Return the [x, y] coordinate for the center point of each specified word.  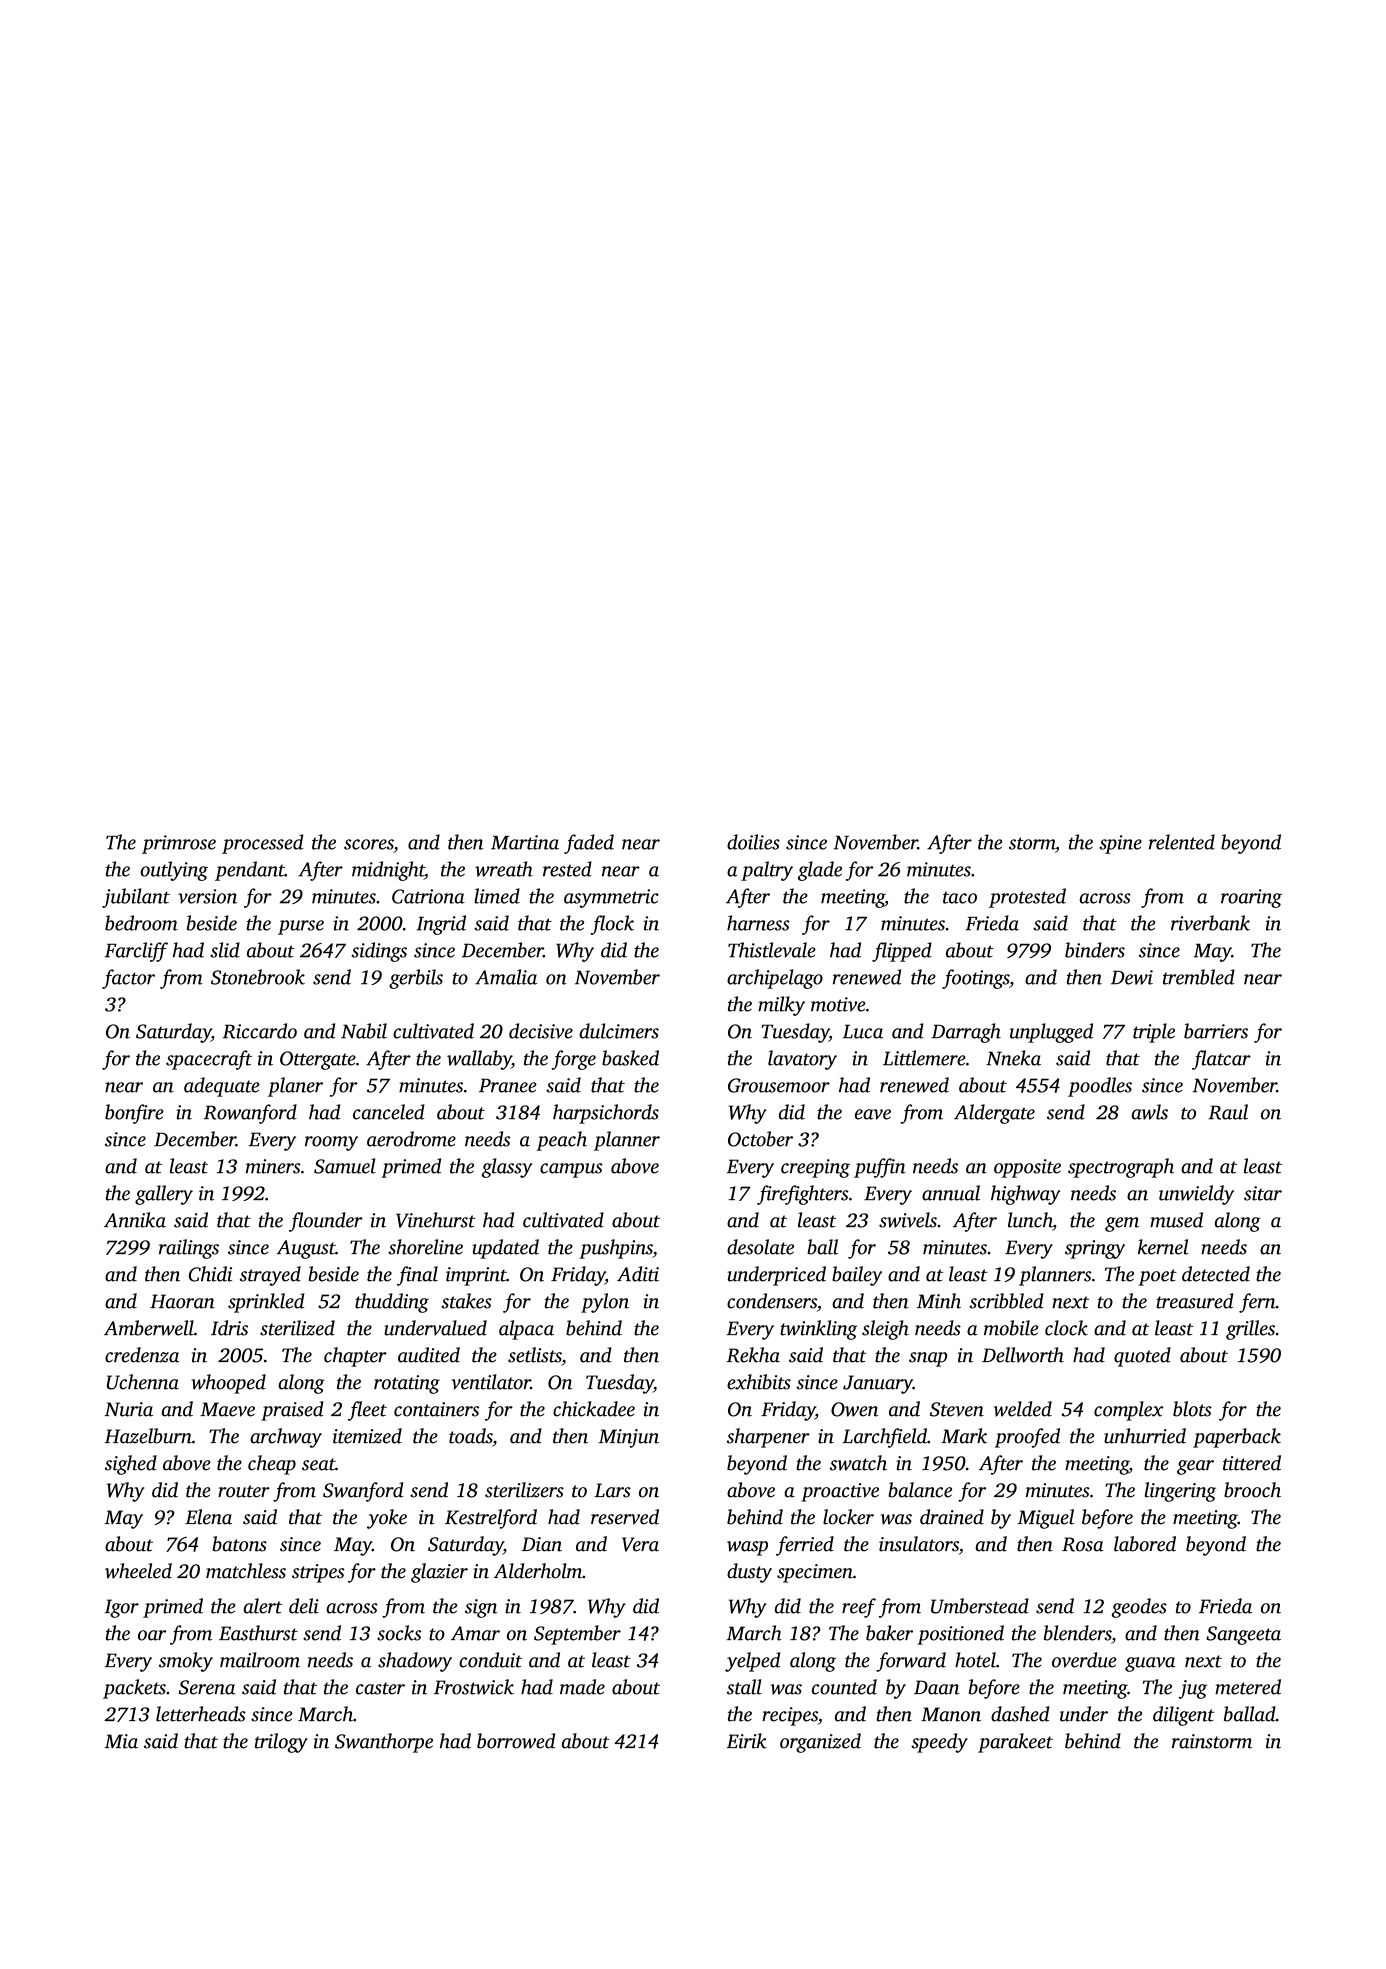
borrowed [516, 1741]
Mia [121, 1741]
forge [573, 1060]
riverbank [1210, 923]
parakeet [1015, 1743]
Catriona [428, 896]
